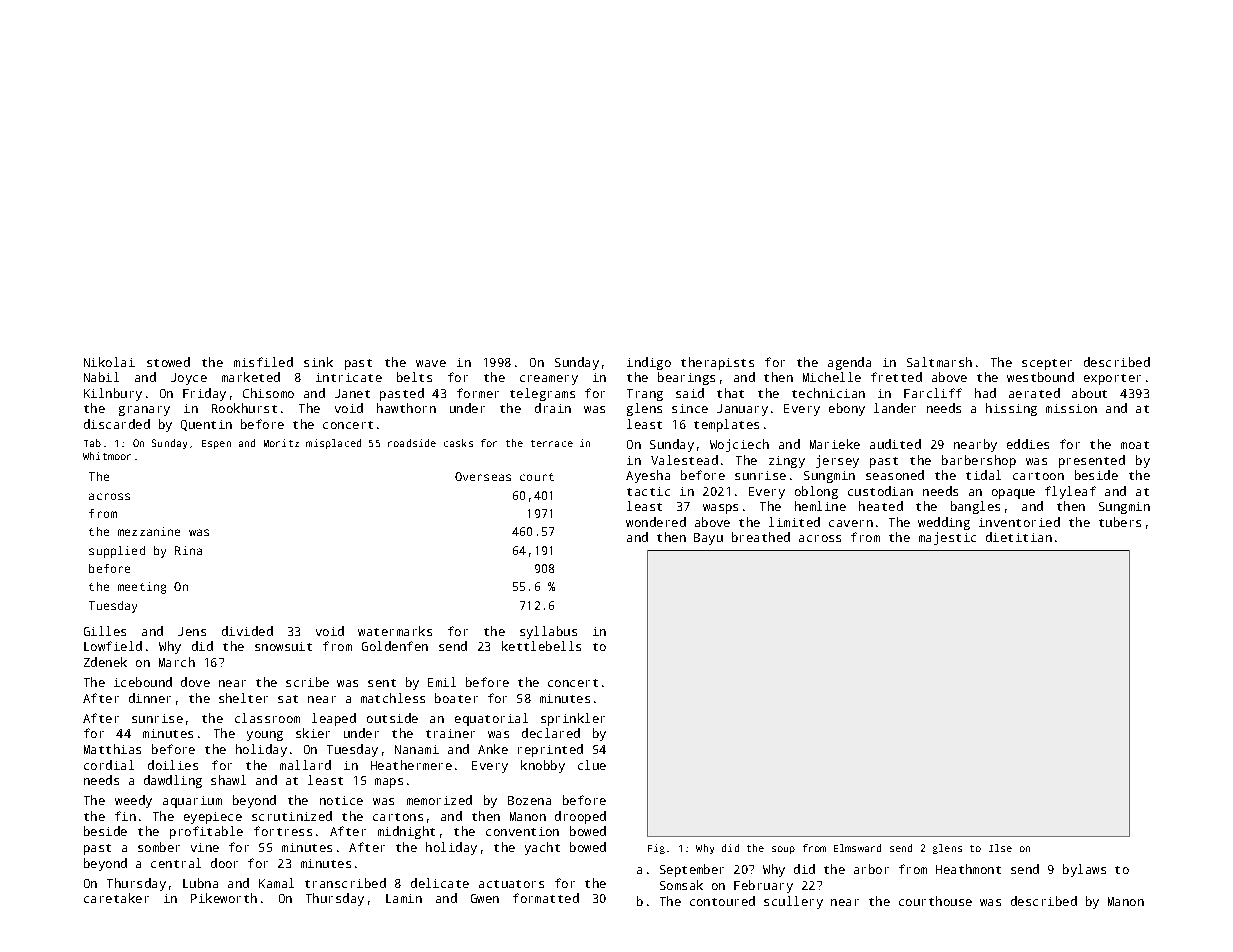 The height and width of the screenshot is (952, 1233). Describe the element at coordinates (1047, 364) in the screenshot. I see `scepter` at that location.
